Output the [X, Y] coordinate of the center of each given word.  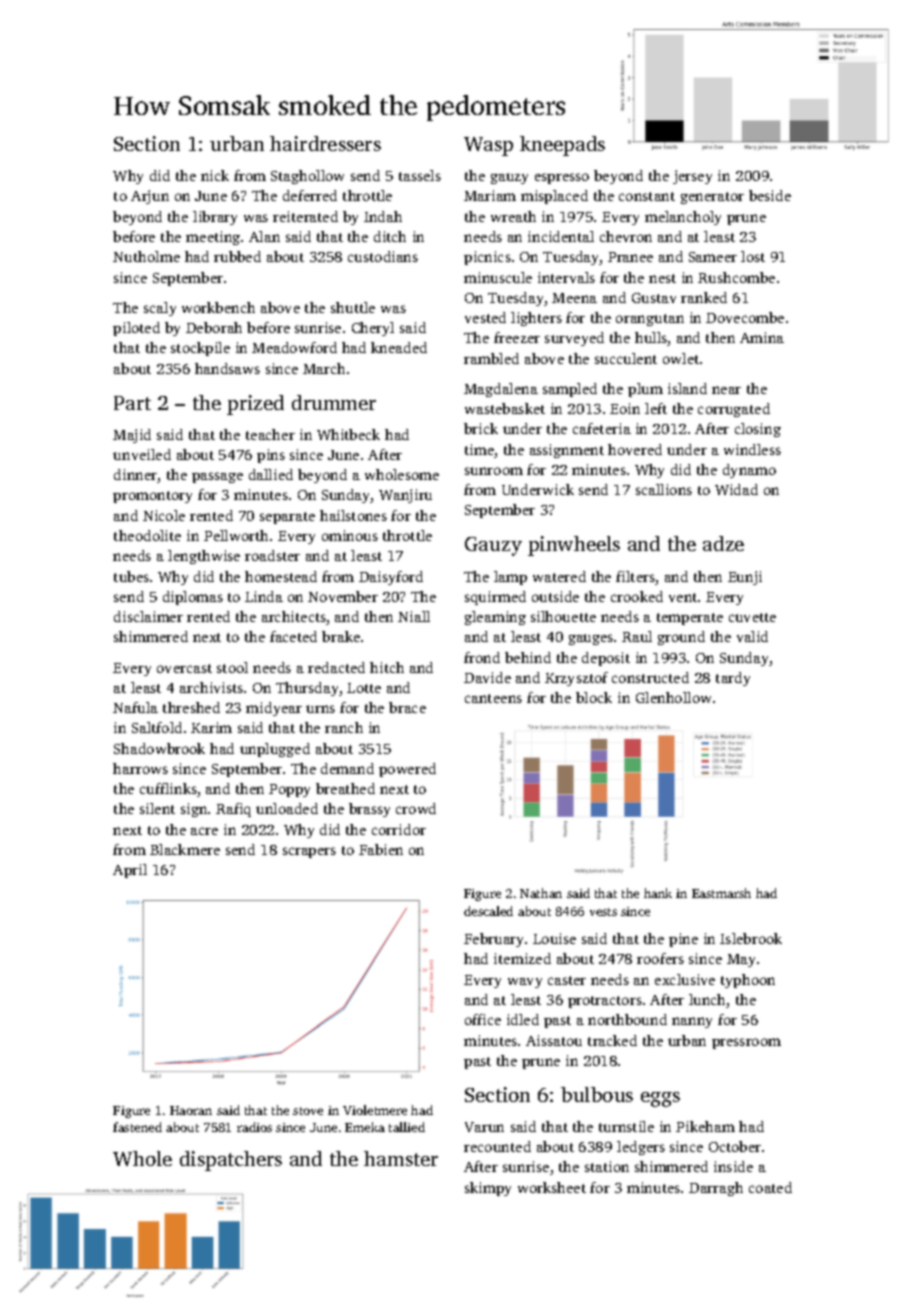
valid [752, 636]
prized [255, 405]
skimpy [488, 1189]
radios [254, 1127]
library [215, 218]
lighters [536, 319]
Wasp [488, 146]
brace [407, 707]
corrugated [734, 410]
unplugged [275, 750]
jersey [692, 177]
